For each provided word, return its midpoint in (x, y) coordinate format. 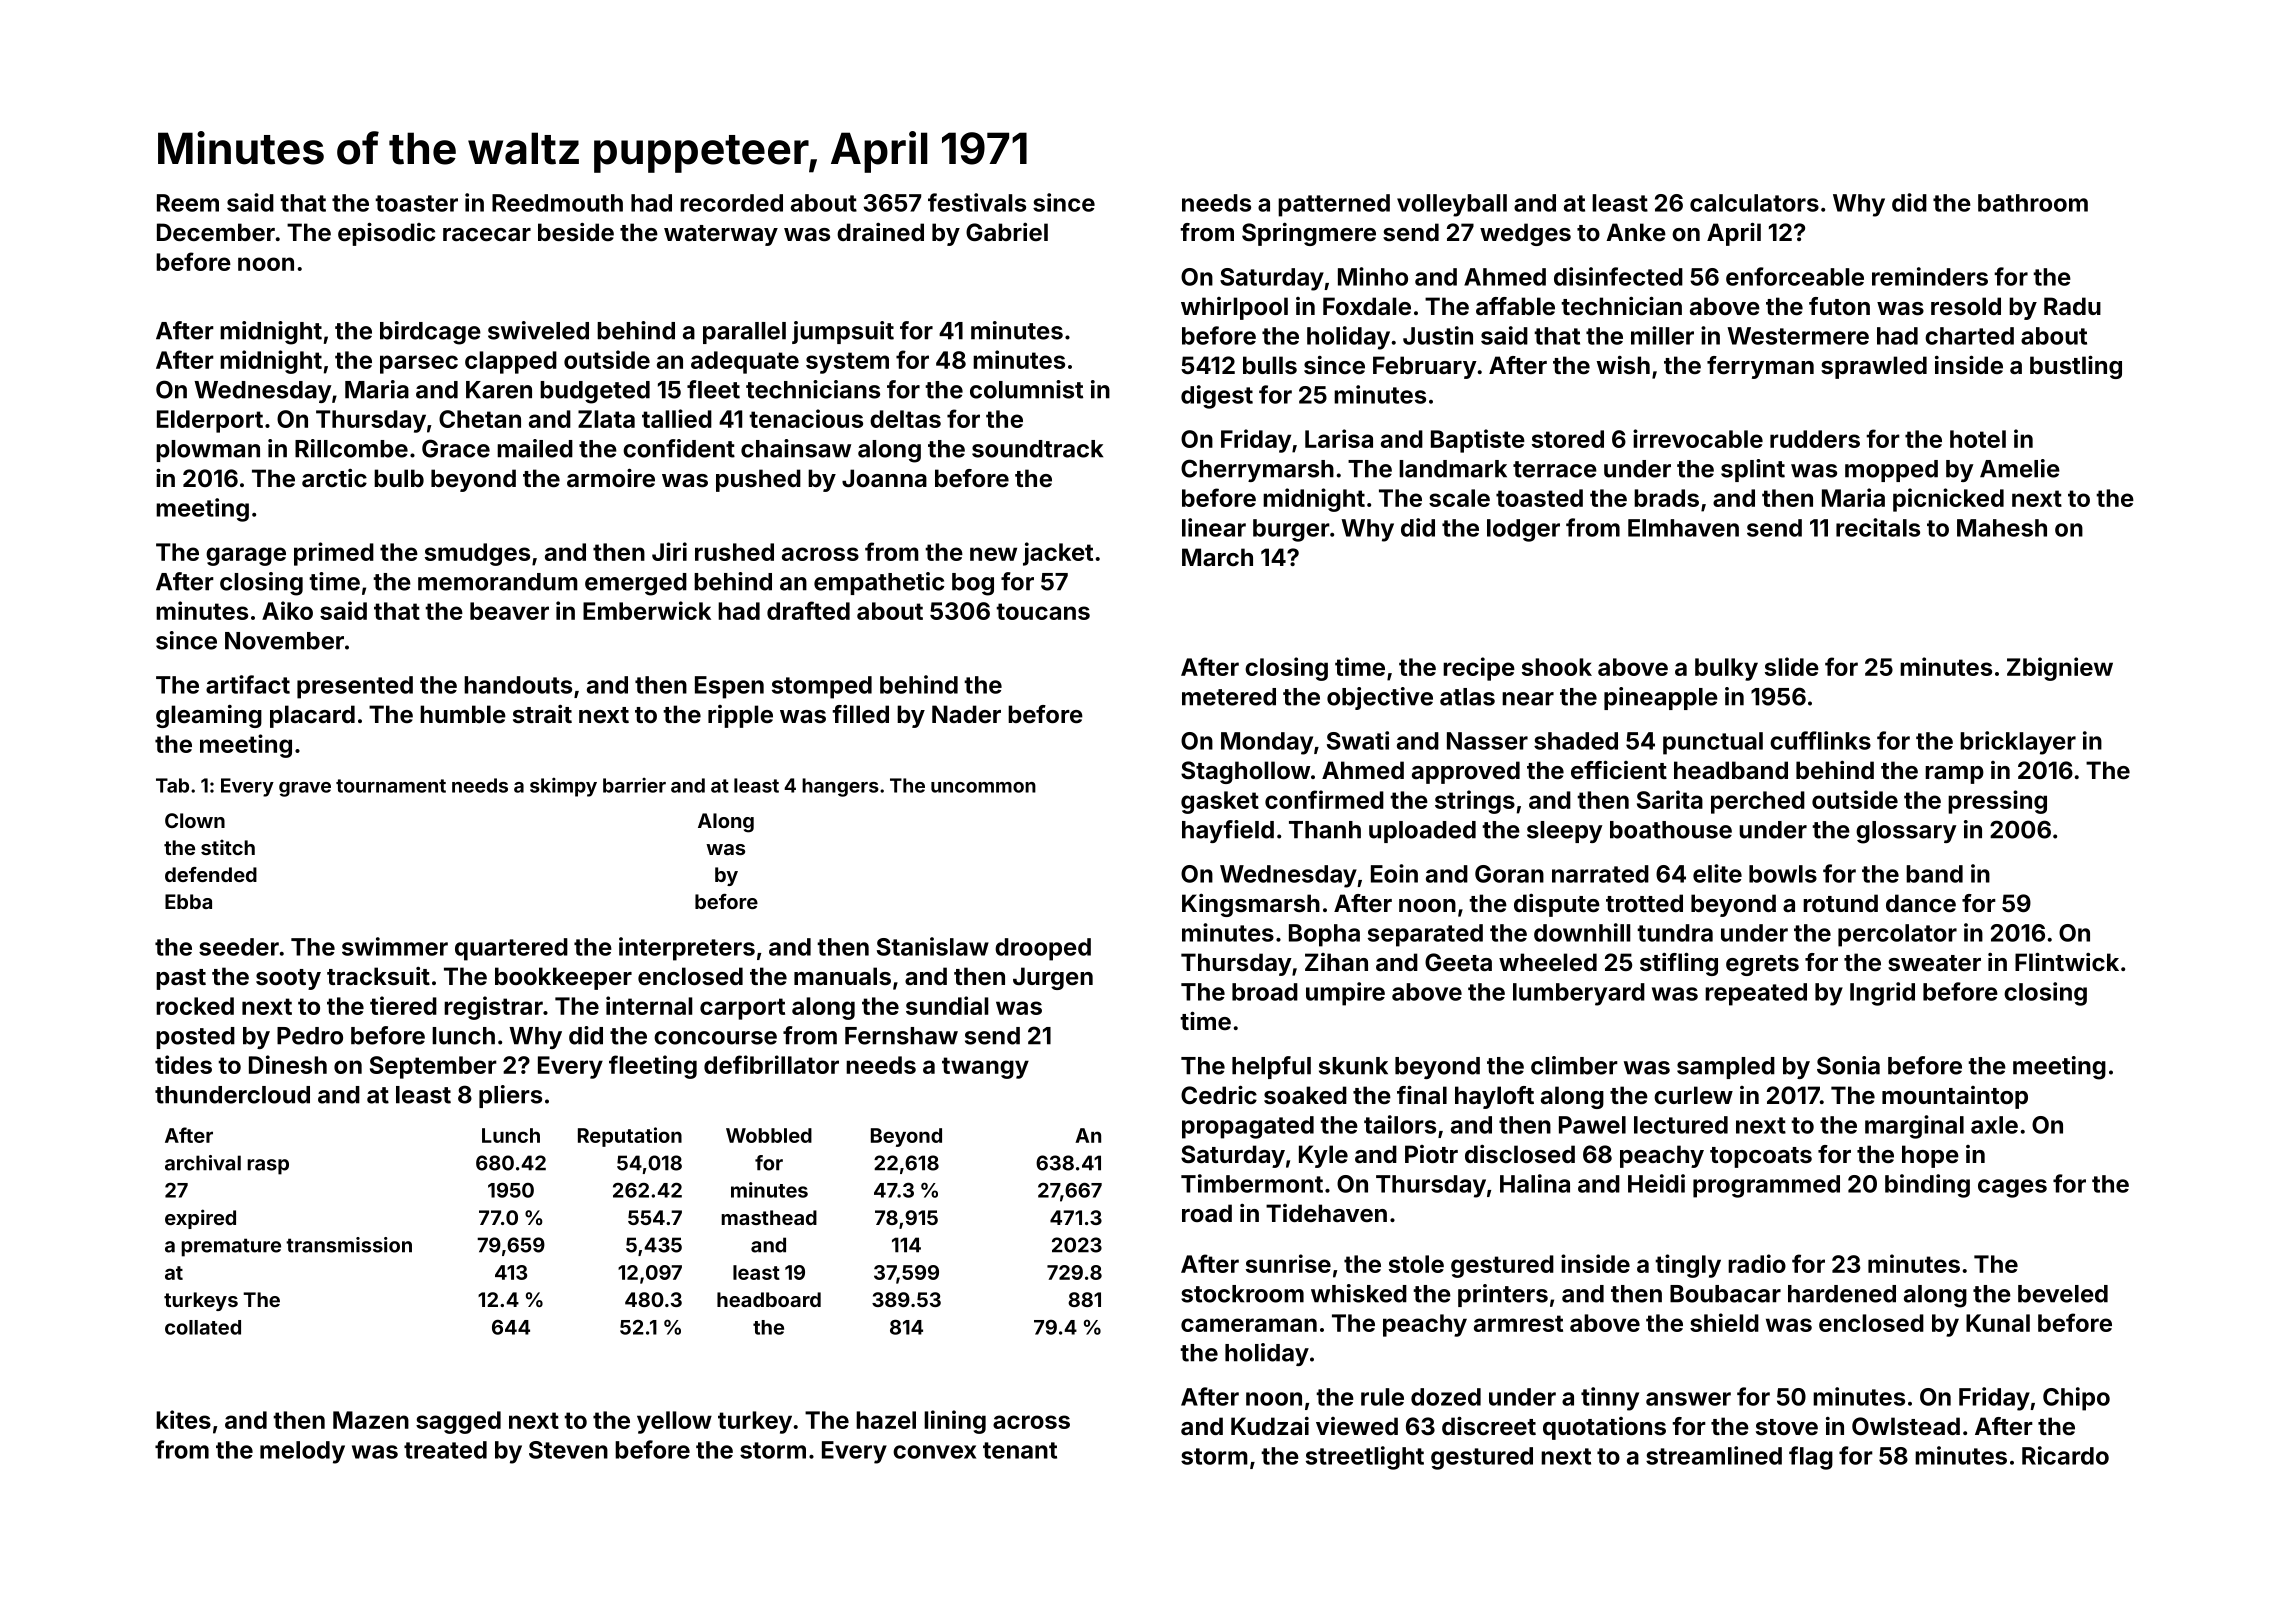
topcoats (1761, 1157)
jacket (1058, 554)
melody (302, 1452)
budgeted (595, 392)
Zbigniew (2060, 669)
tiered (403, 1005)
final (1422, 1094)
